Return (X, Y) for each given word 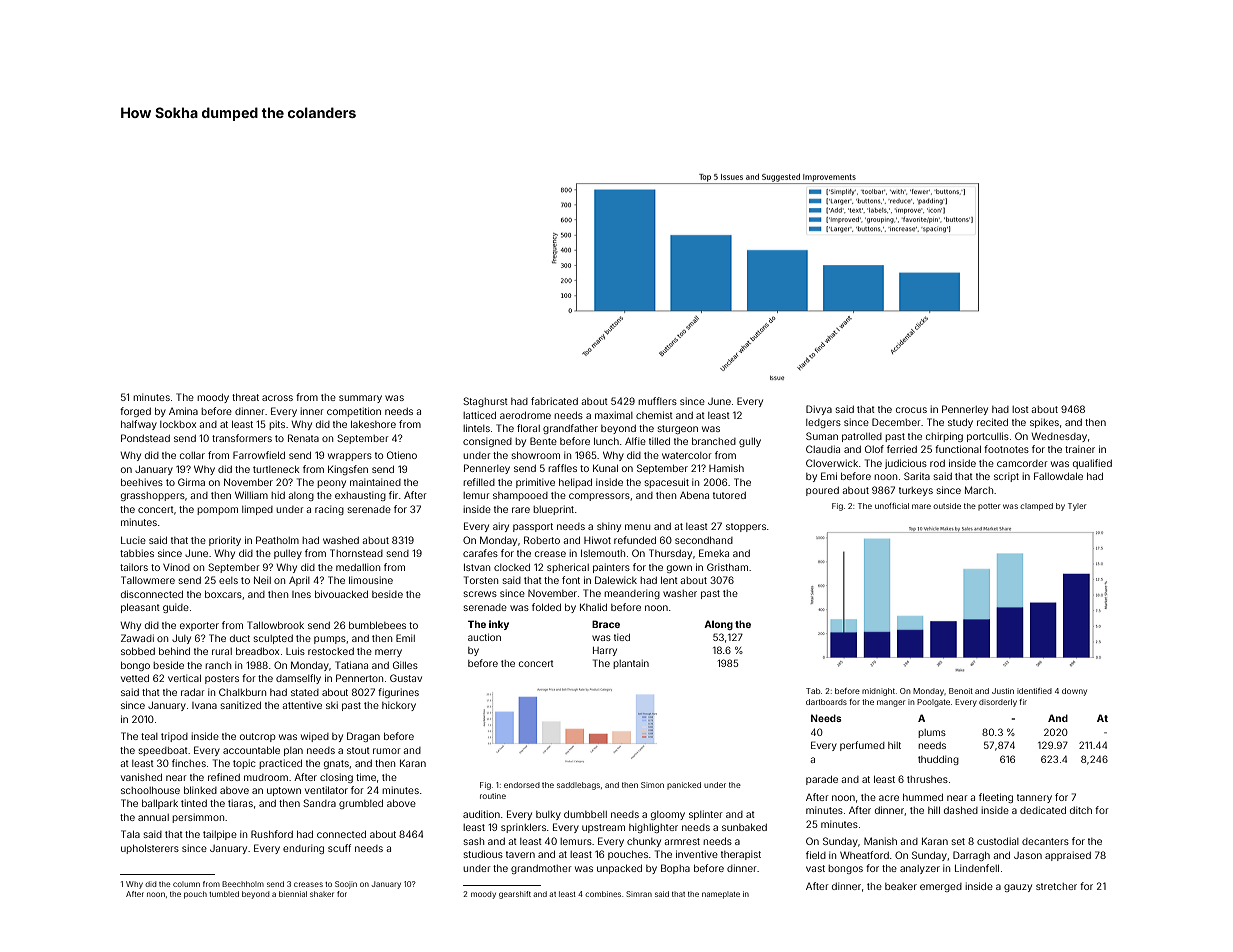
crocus (911, 410)
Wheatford (864, 855)
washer (680, 593)
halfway (139, 425)
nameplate (721, 895)
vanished (141, 777)
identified (1034, 691)
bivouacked (341, 594)
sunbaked (744, 827)
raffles (562, 468)
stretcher (1056, 886)
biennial (293, 894)
